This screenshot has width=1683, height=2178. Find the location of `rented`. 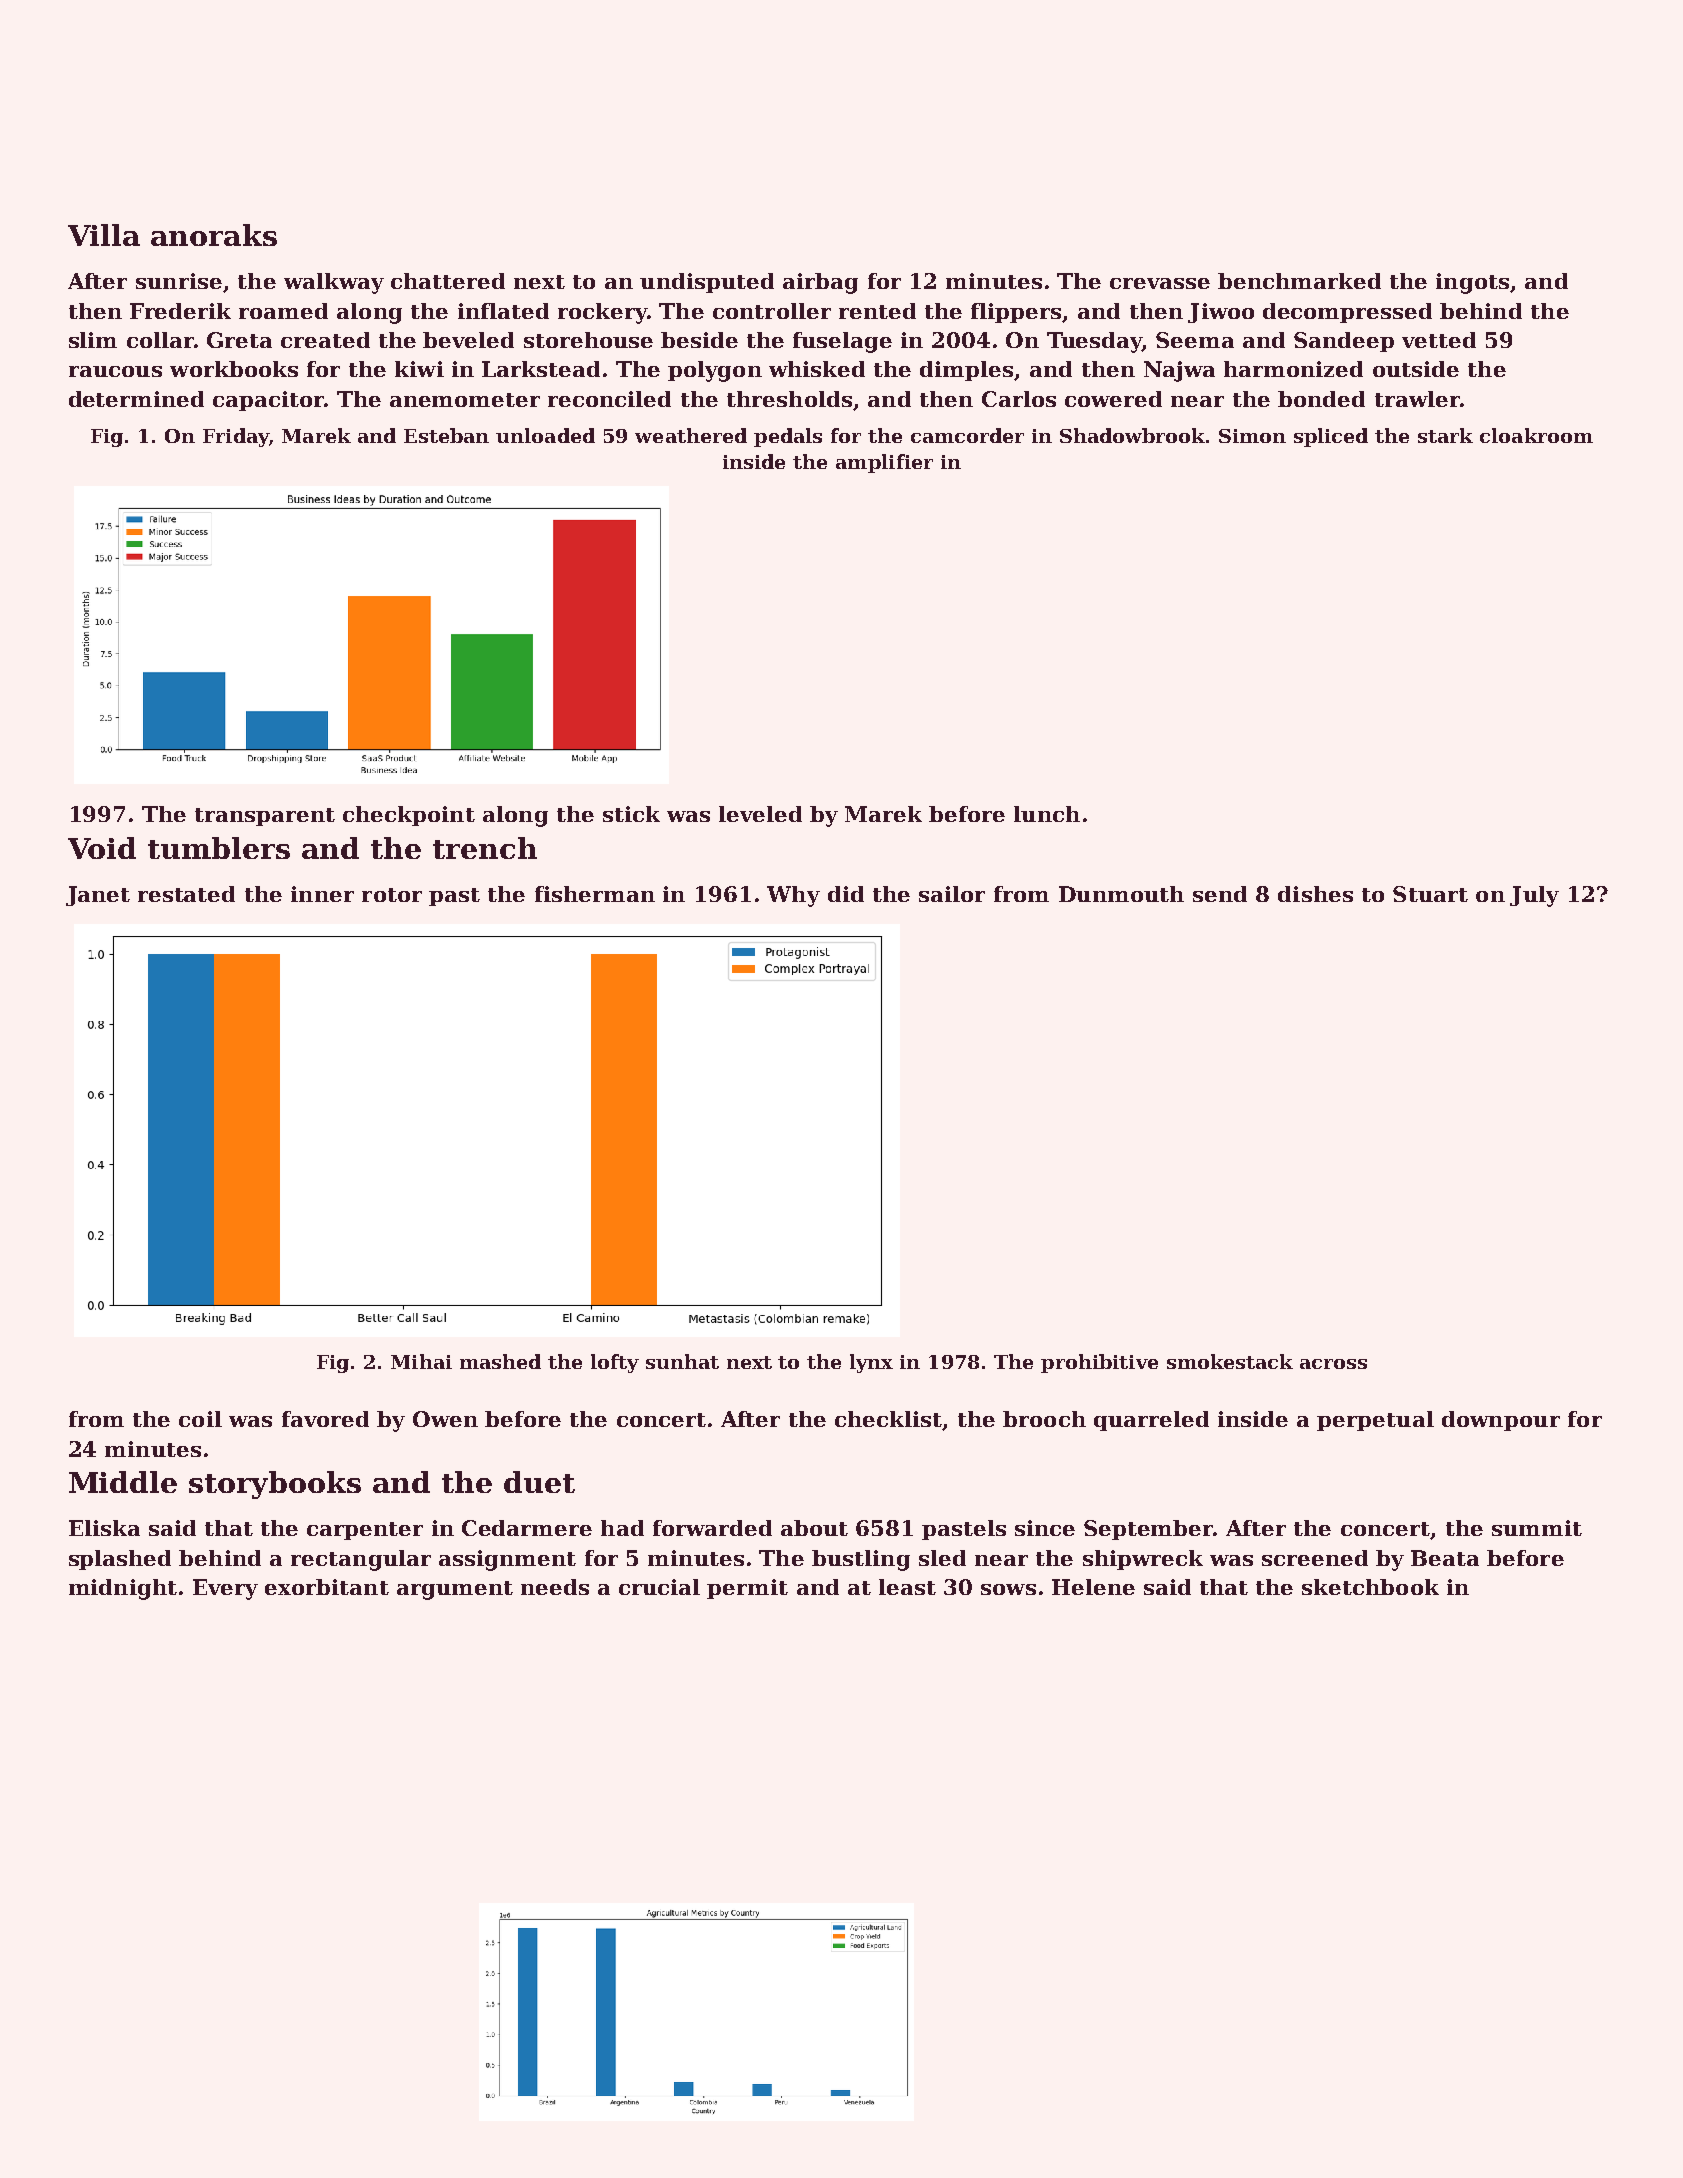

rented is located at coordinates (877, 311).
